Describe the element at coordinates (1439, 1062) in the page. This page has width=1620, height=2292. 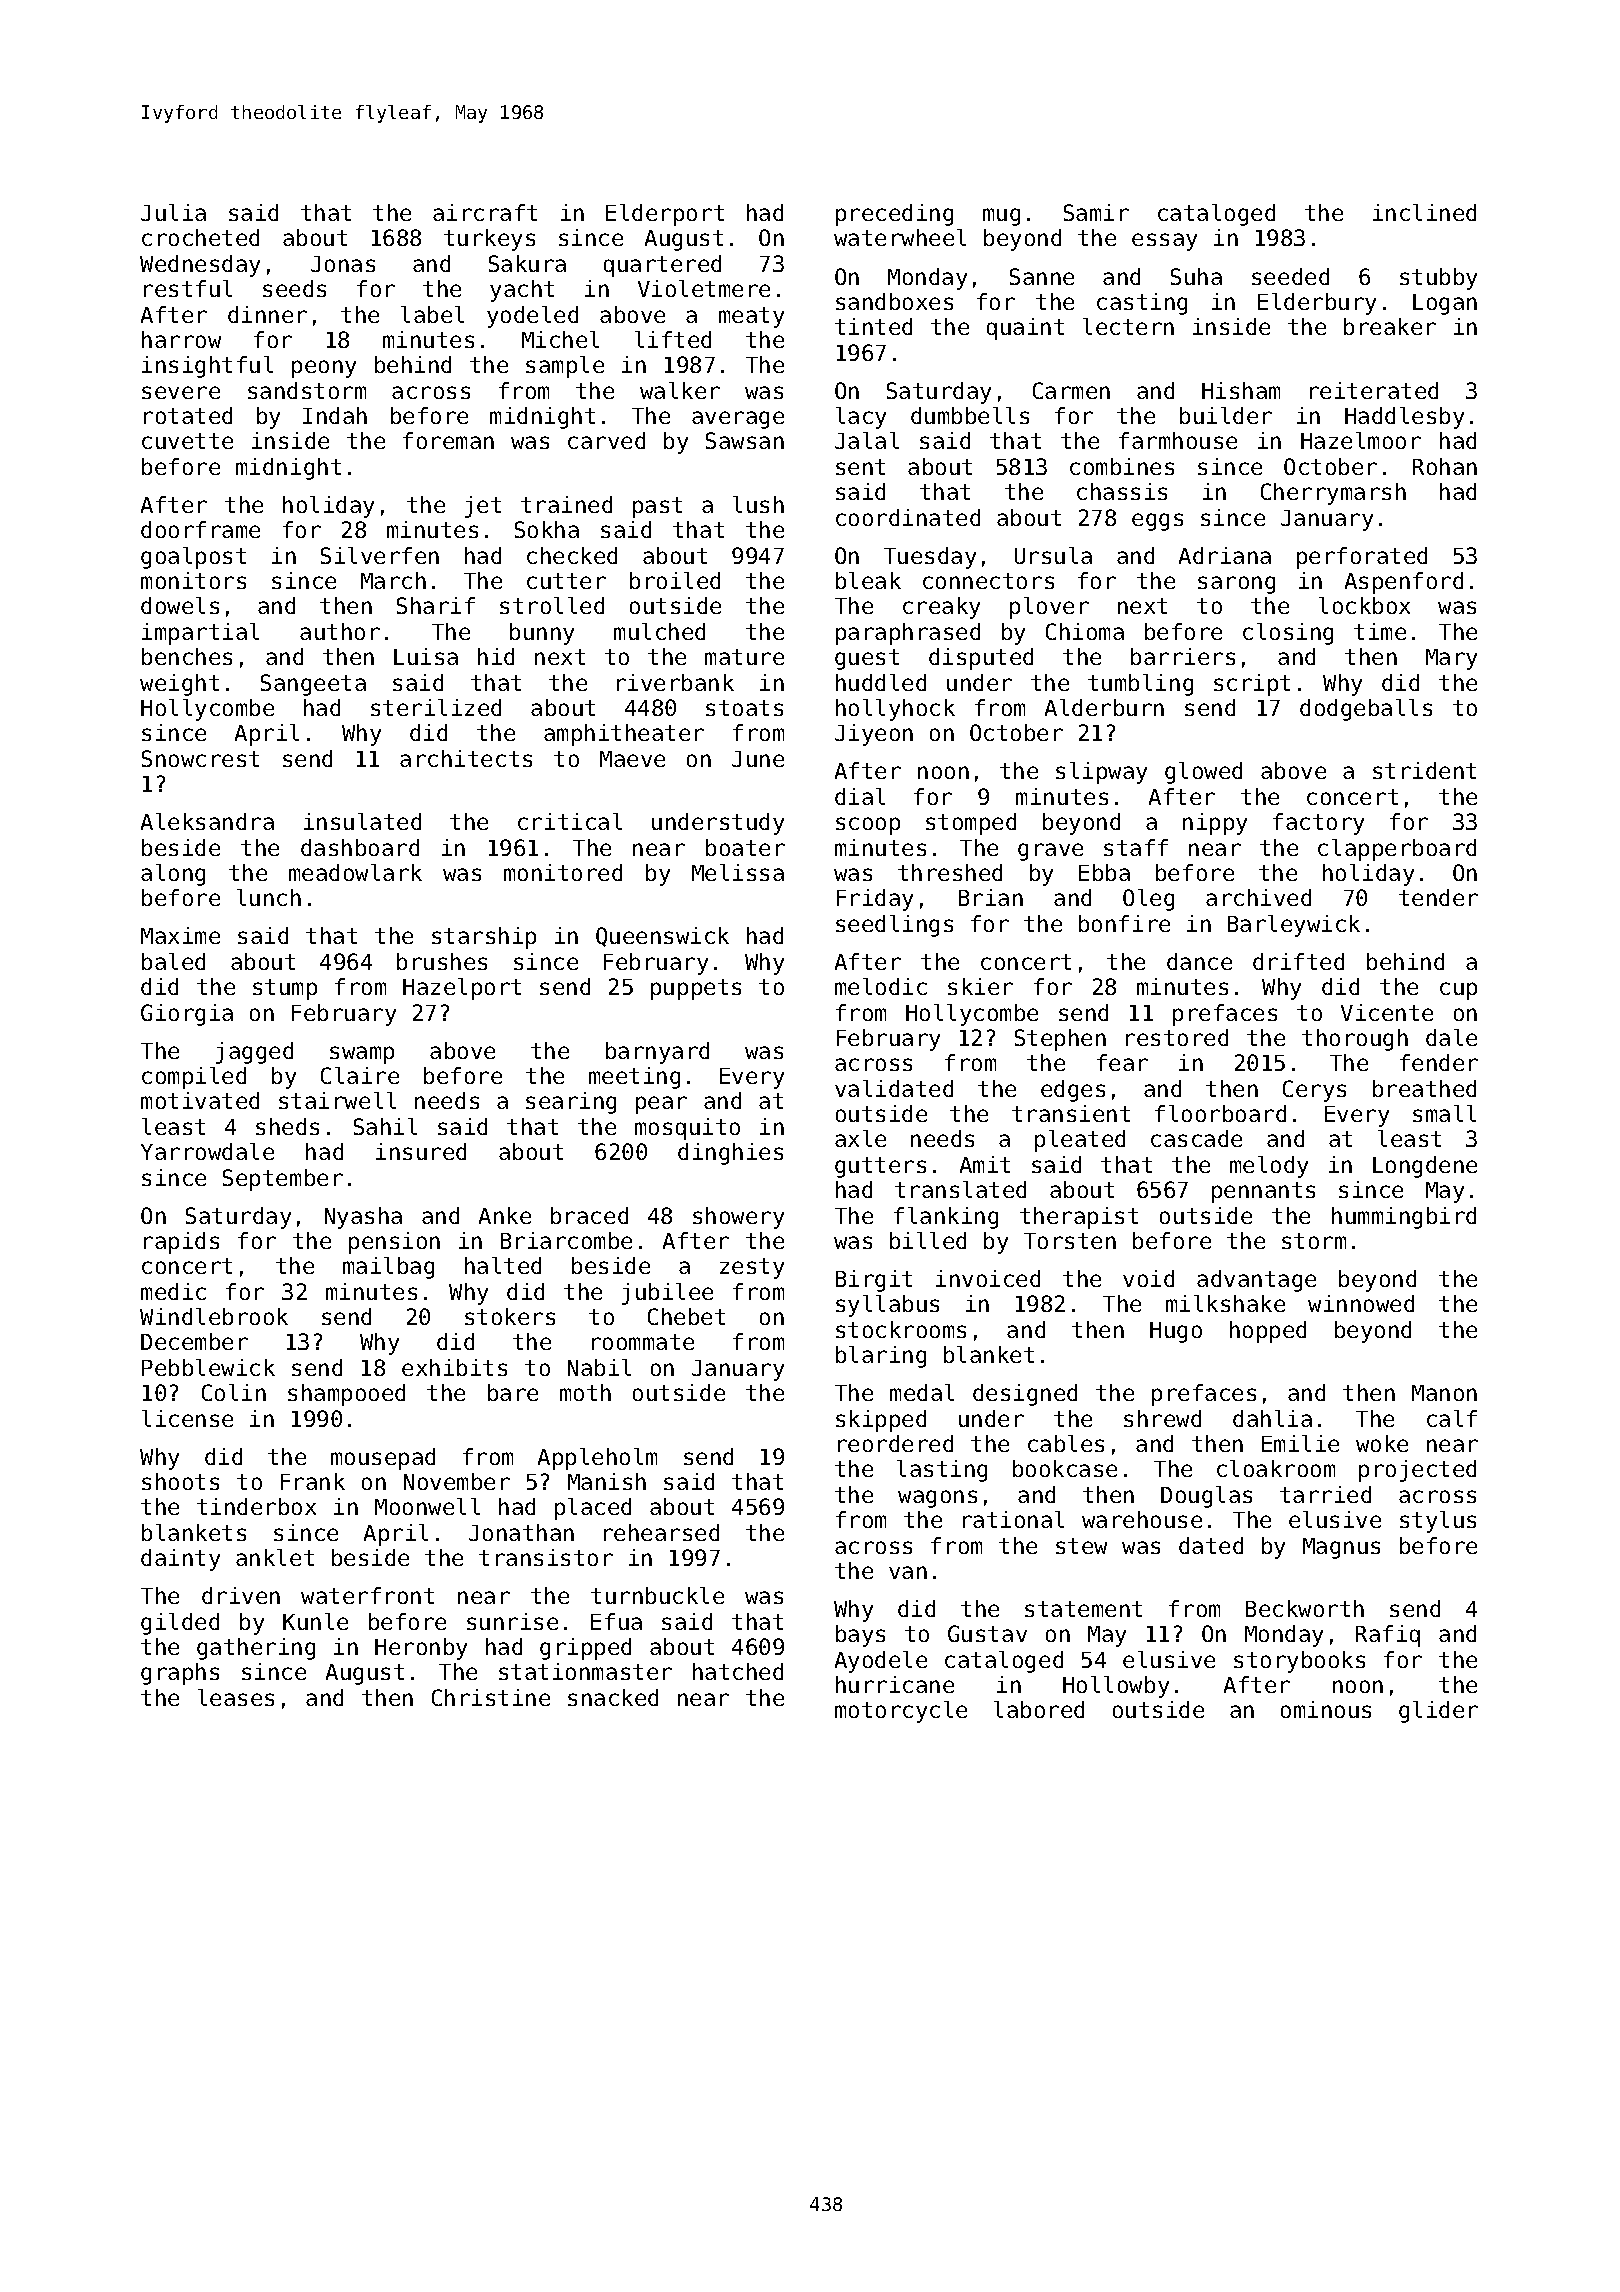
I see `fender` at that location.
